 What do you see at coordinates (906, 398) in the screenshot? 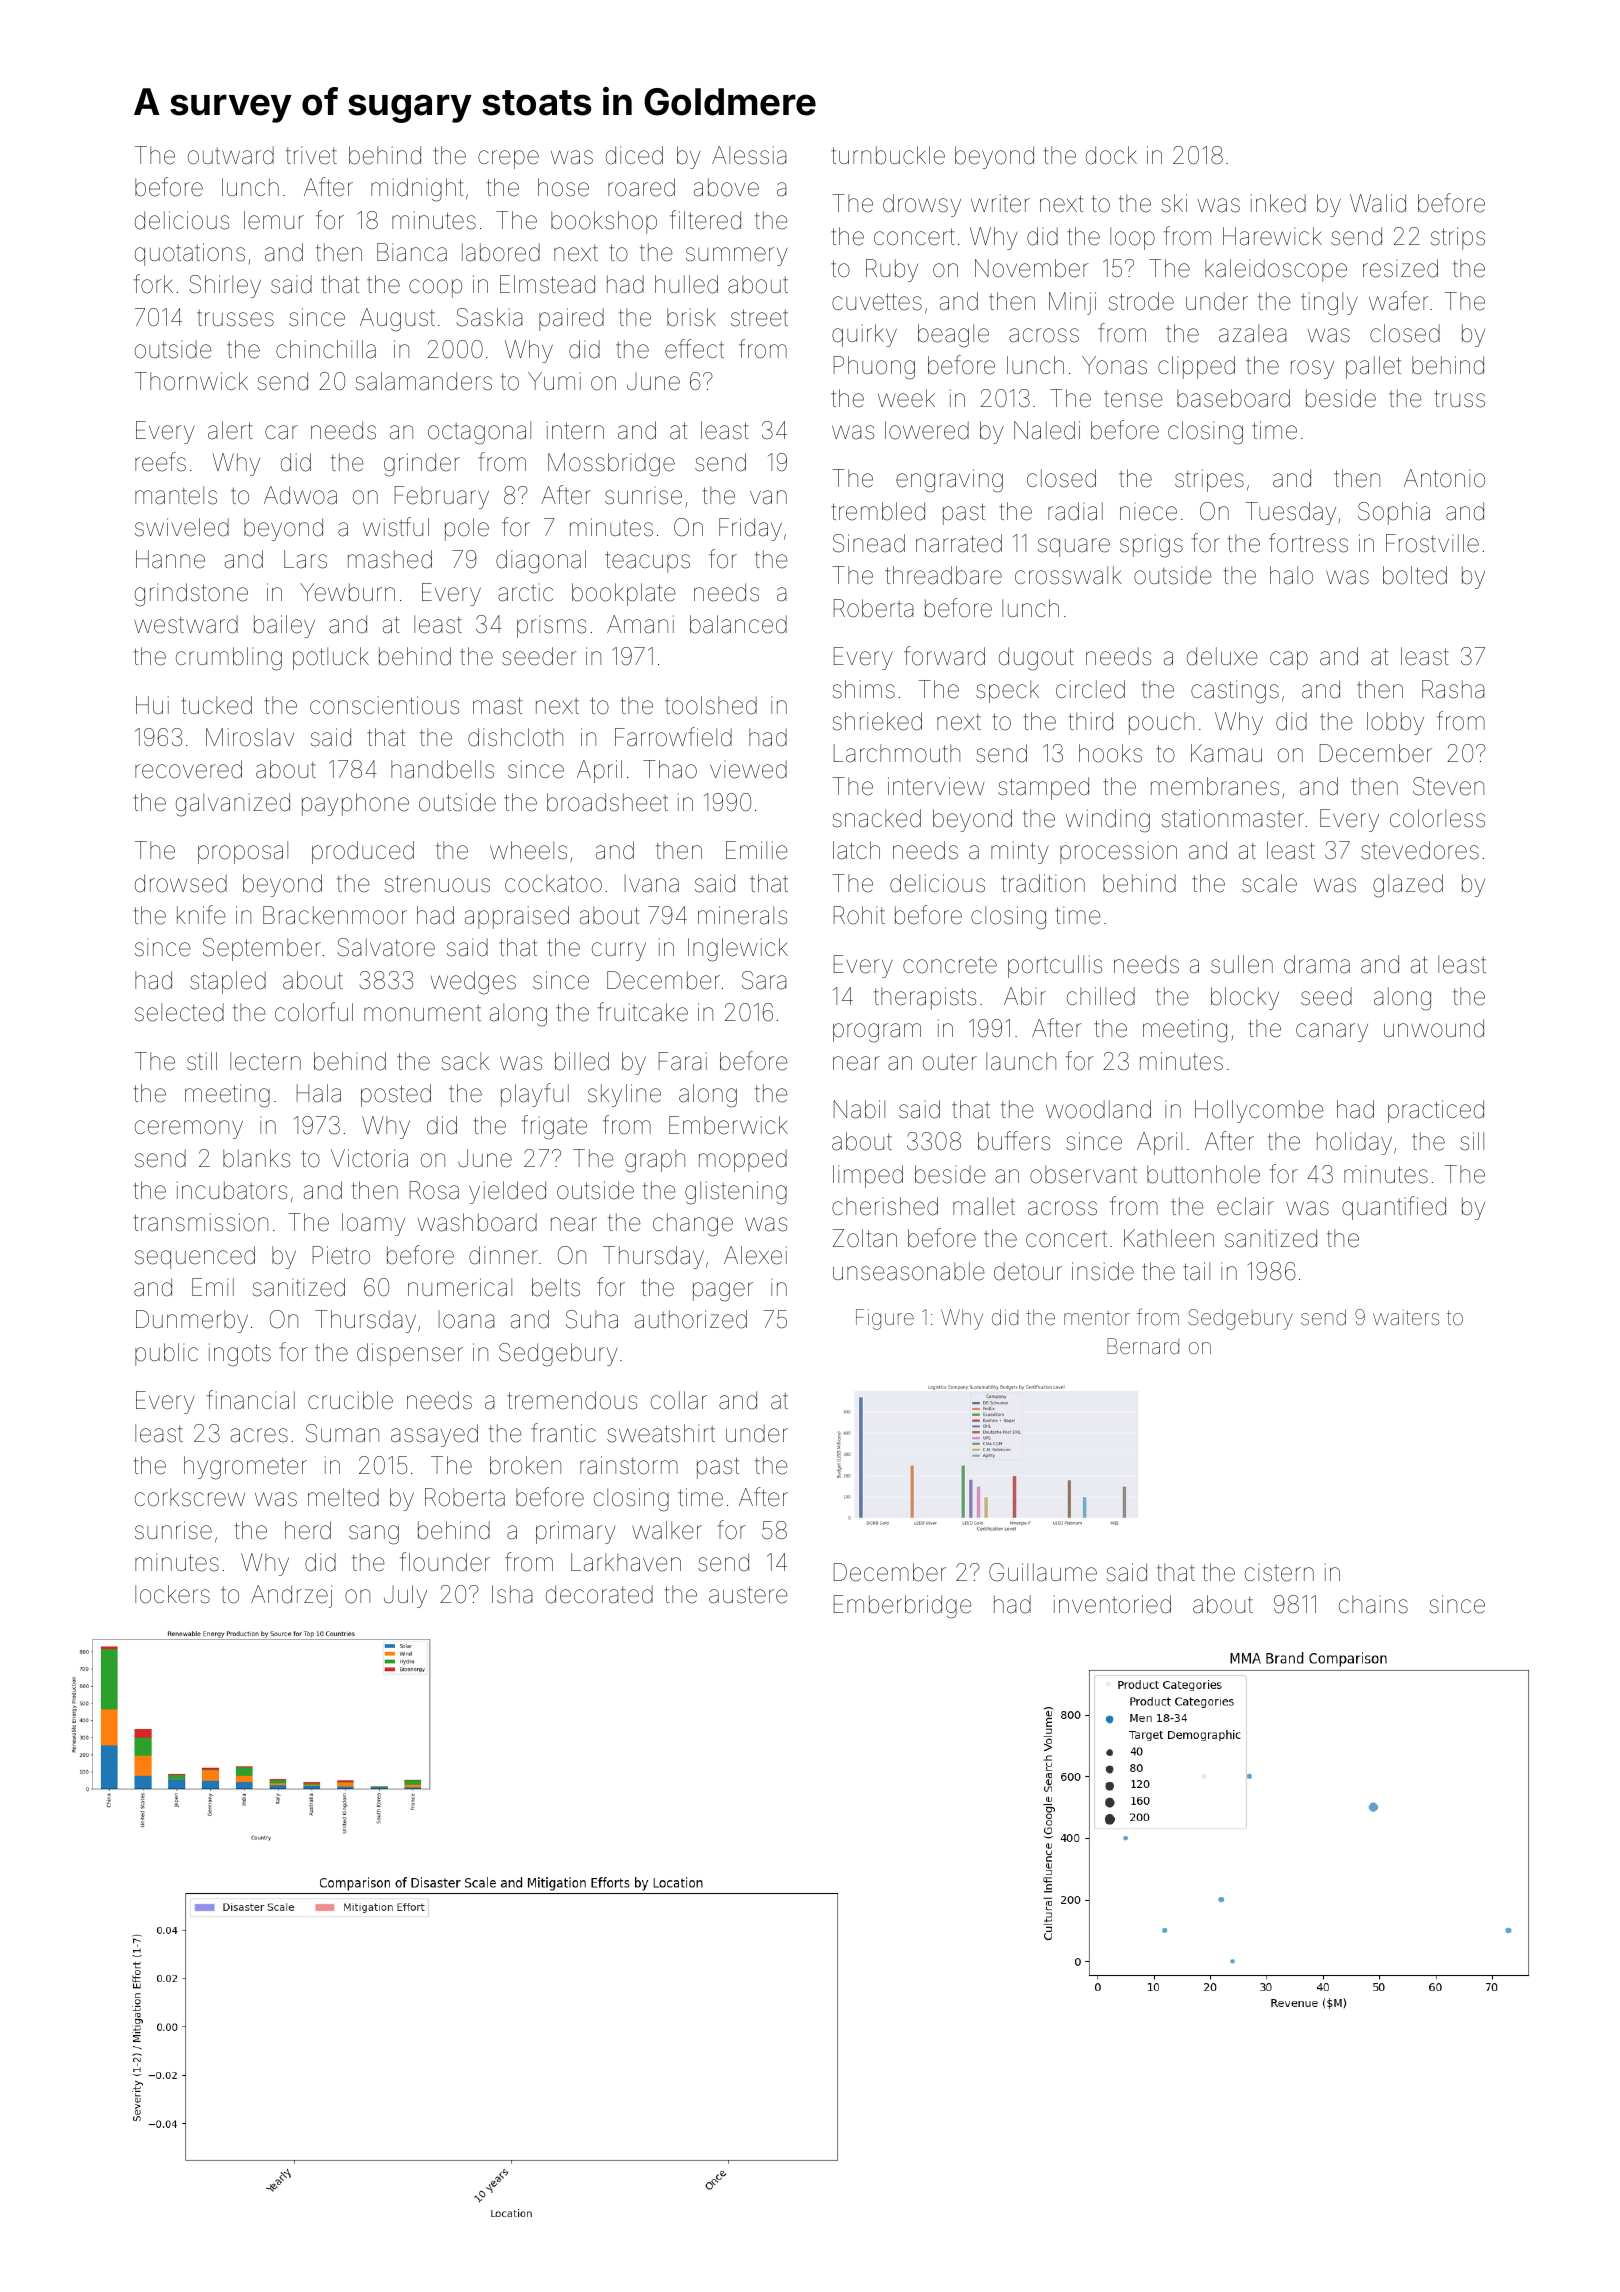
I see `week` at bounding box center [906, 398].
